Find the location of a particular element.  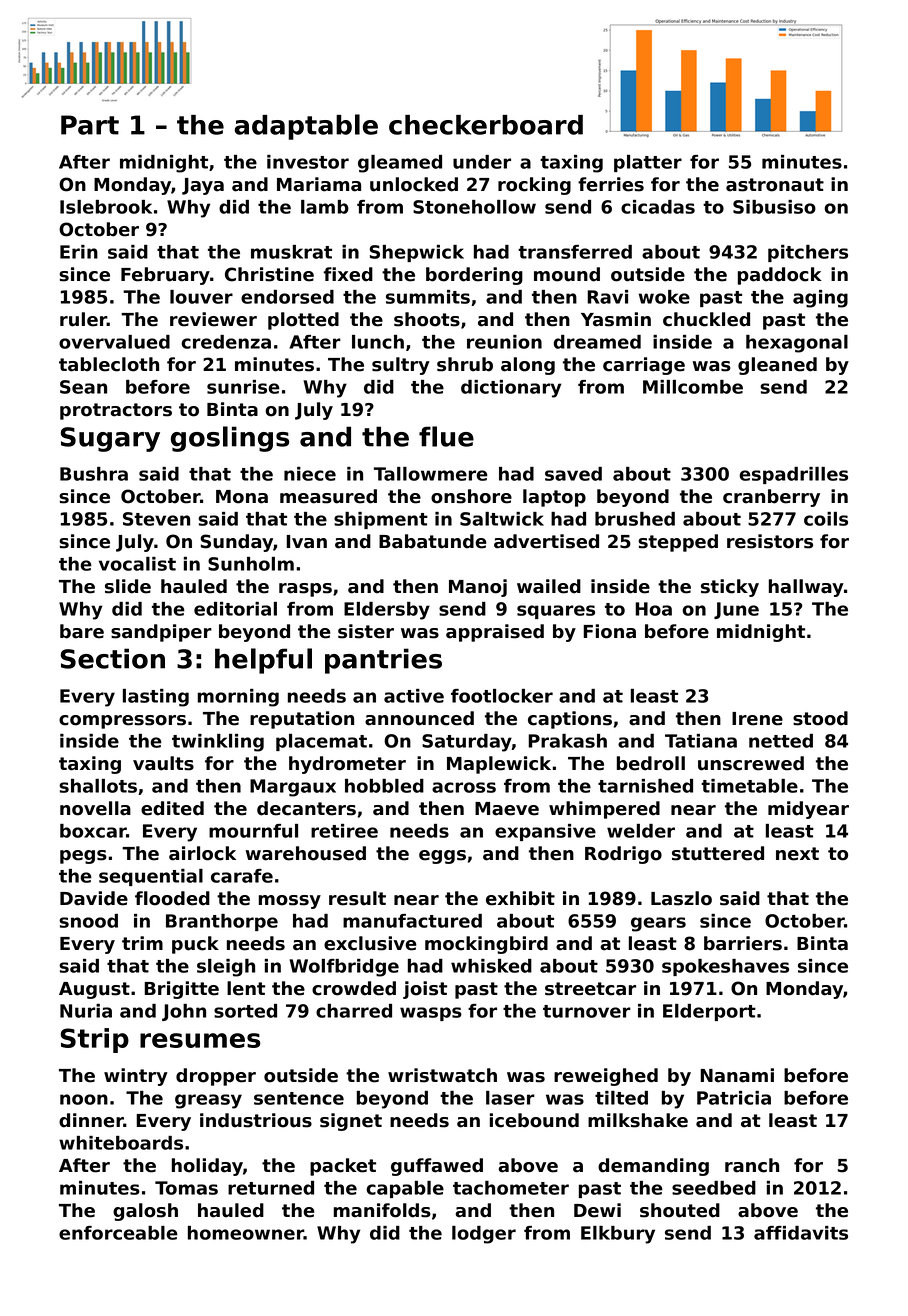

holiday is located at coordinates (207, 1167).
